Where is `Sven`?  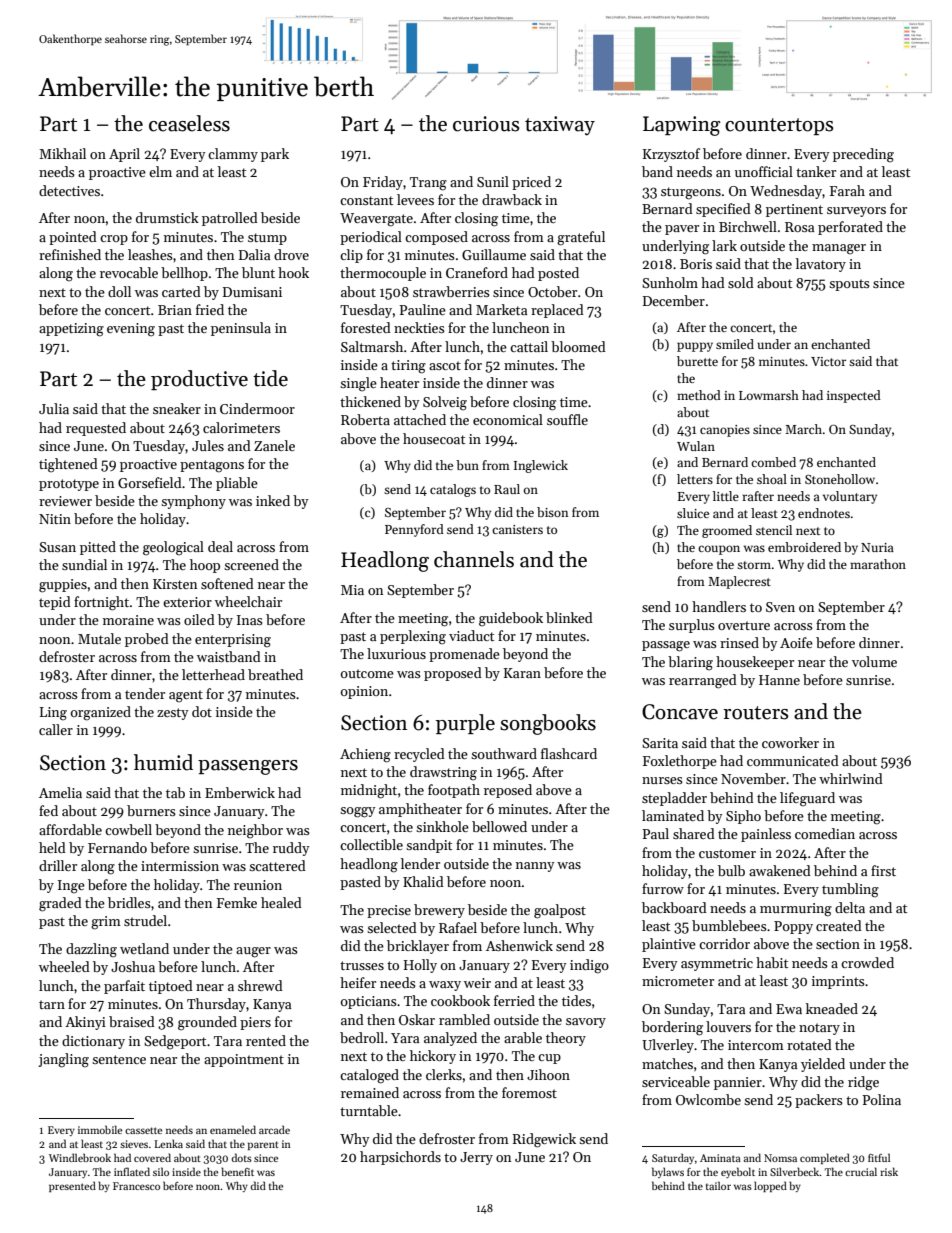 Sven is located at coordinates (780, 607).
